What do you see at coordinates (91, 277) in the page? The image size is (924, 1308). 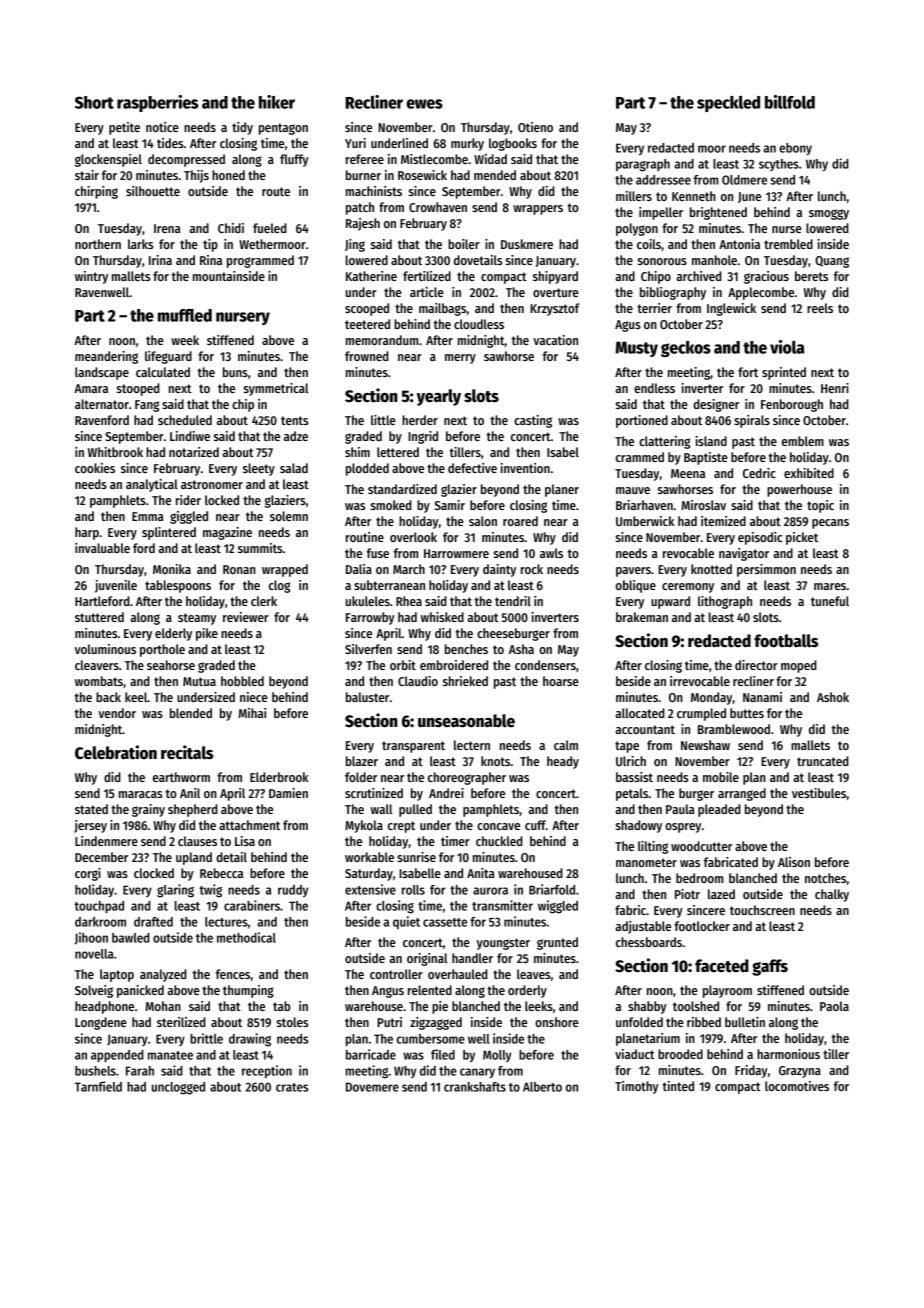 I see `wintry` at bounding box center [91, 277].
